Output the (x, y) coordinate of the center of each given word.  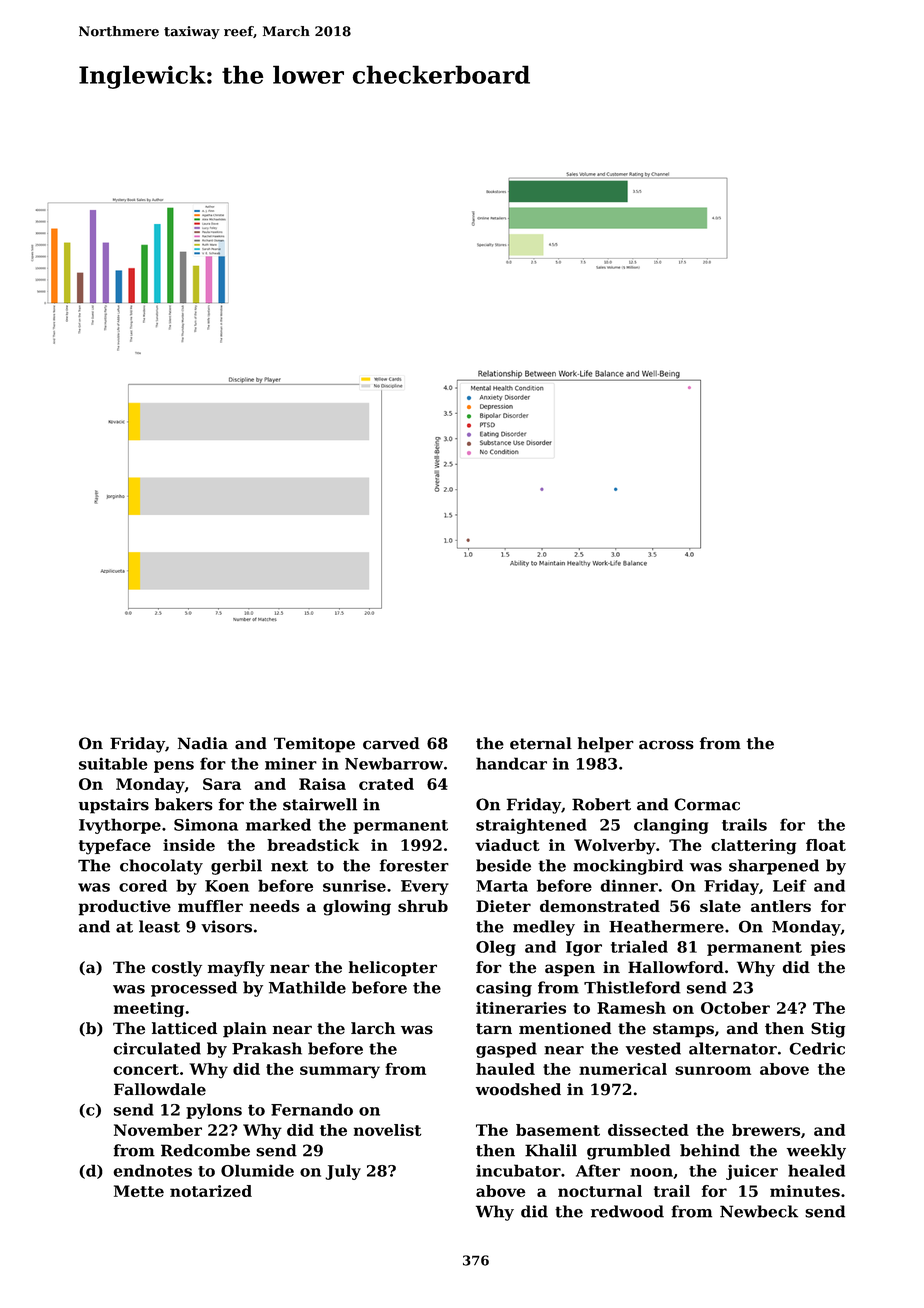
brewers (766, 1130)
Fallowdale (160, 1089)
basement (558, 1130)
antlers (781, 906)
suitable (113, 763)
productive (125, 908)
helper (606, 745)
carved (391, 743)
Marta (502, 886)
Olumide (257, 1170)
